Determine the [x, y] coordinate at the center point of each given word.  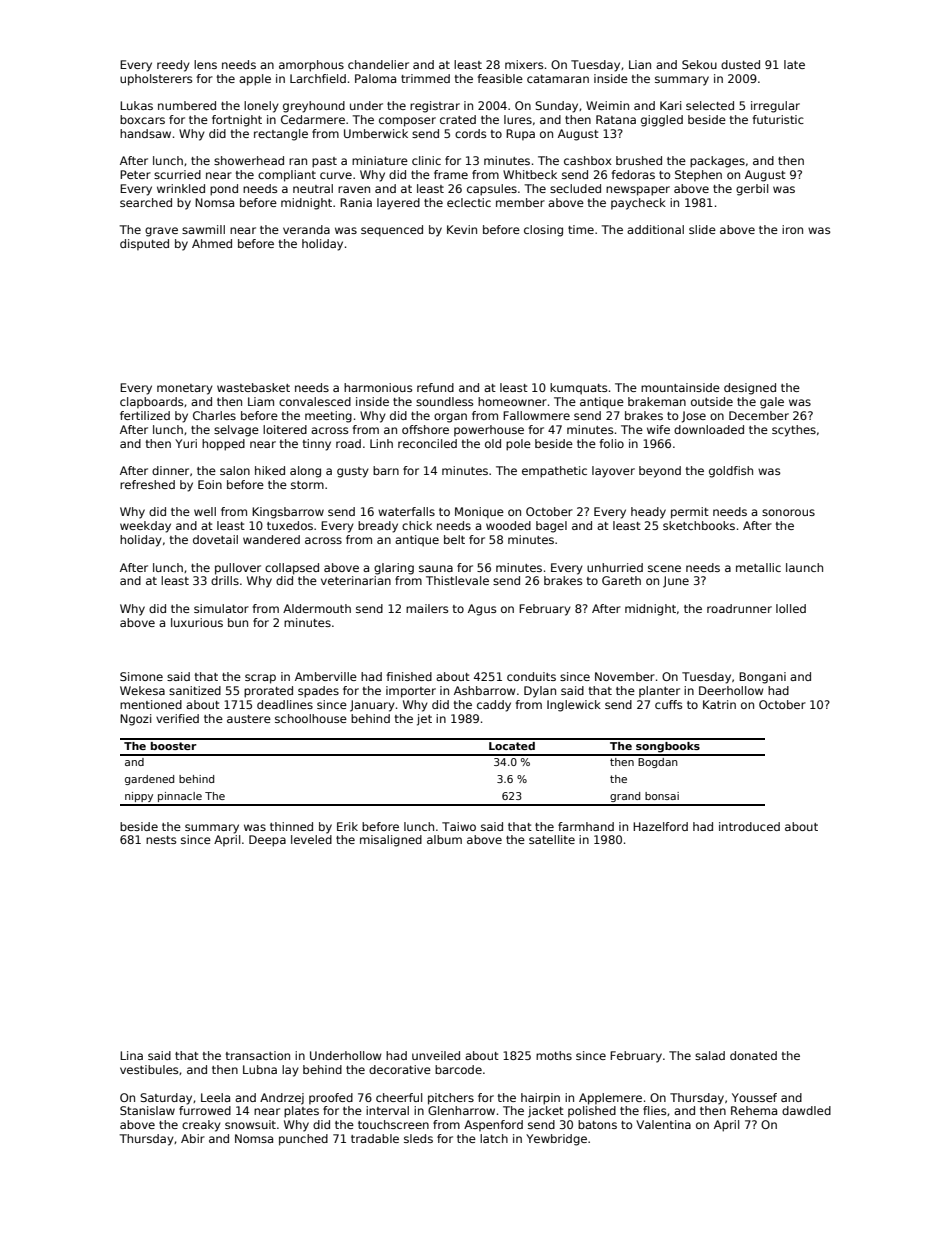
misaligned [391, 841]
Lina [131, 1055]
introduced [749, 826]
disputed [144, 245]
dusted [740, 64]
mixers [524, 64]
